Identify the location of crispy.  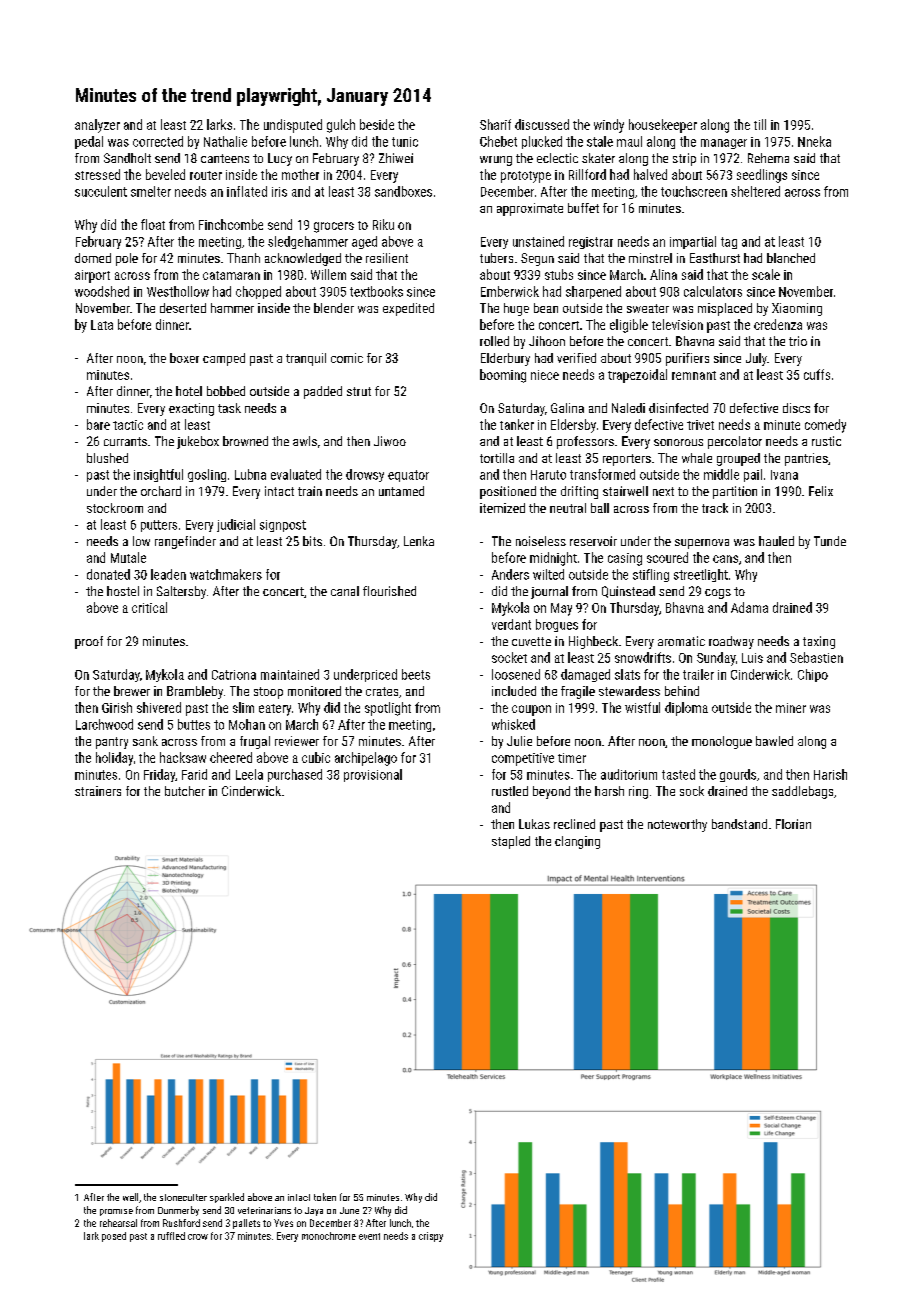
(431, 1237).
